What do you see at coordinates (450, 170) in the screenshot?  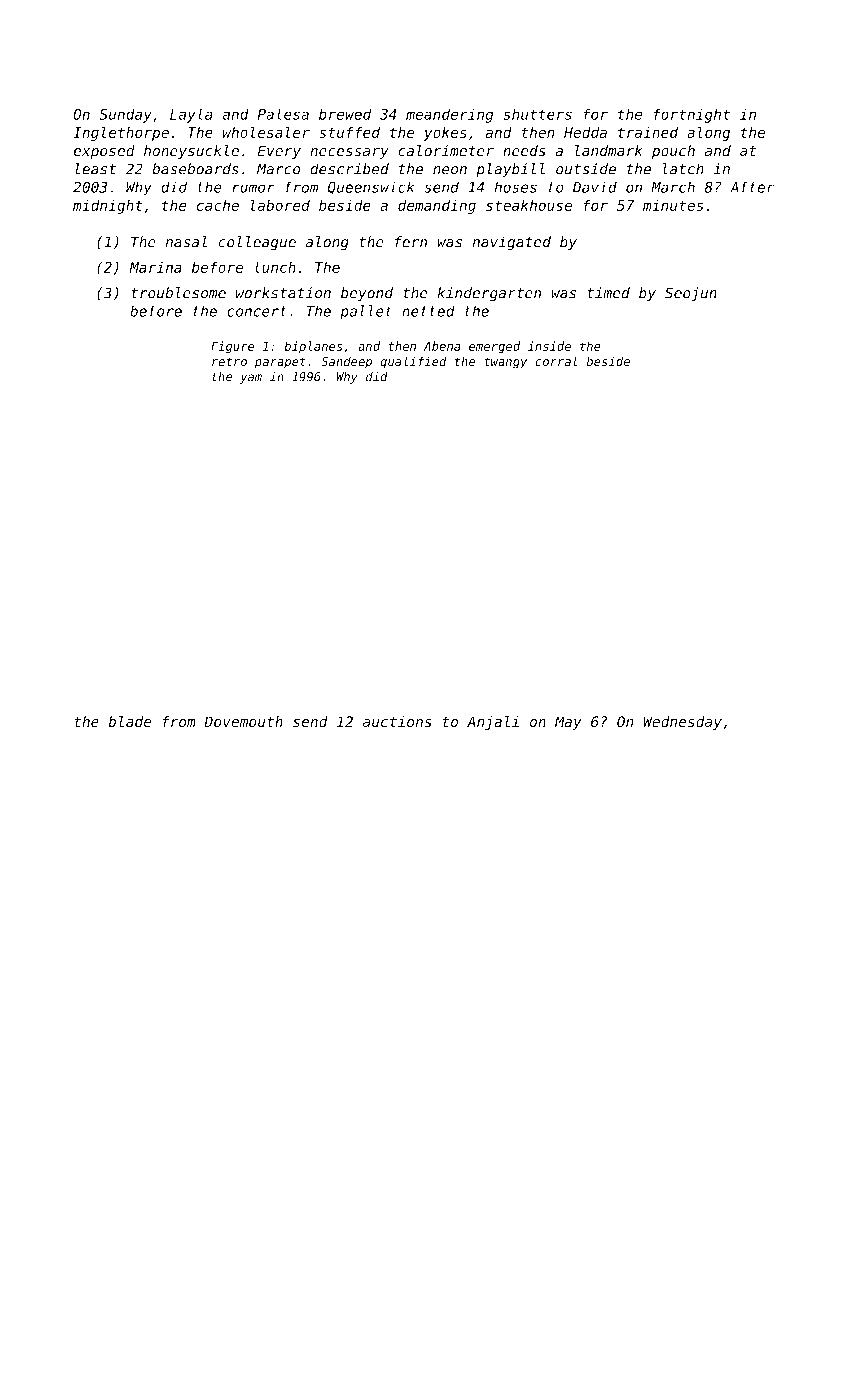 I see `neon` at bounding box center [450, 170].
